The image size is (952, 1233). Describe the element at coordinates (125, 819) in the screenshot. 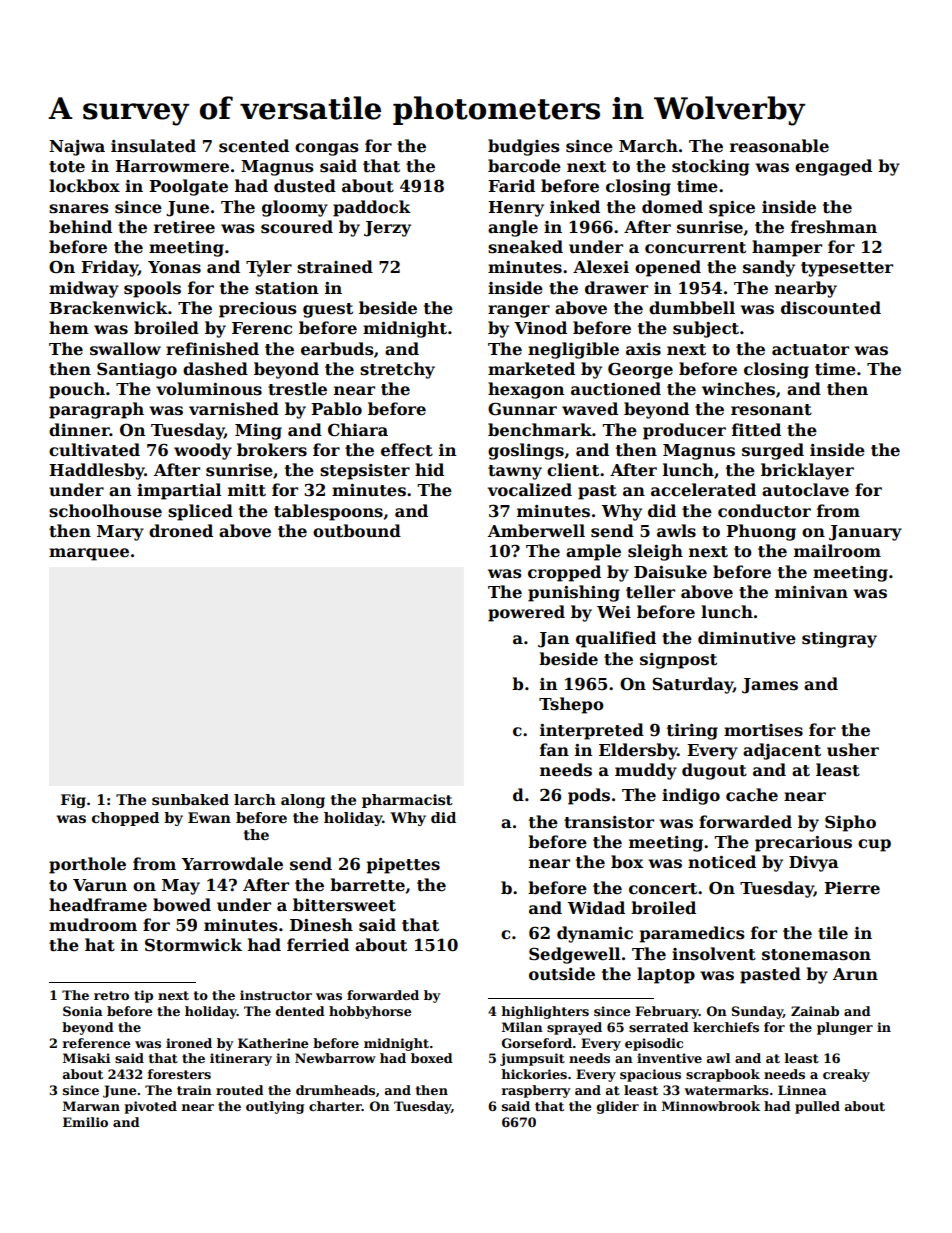

I see `chopped` at that location.
